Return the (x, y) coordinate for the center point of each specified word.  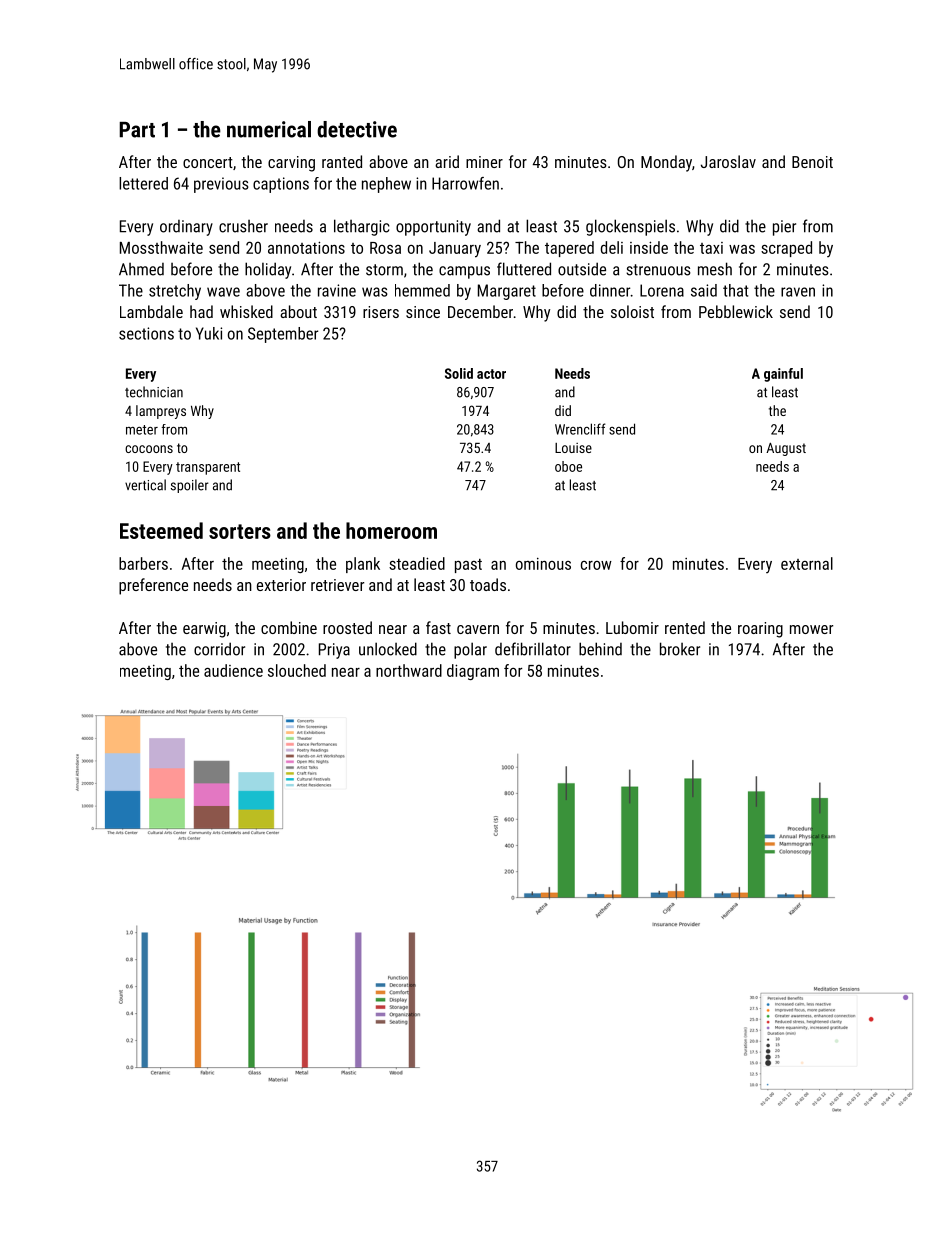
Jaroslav (728, 161)
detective (357, 129)
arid (447, 161)
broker (680, 649)
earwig (204, 630)
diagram (473, 672)
